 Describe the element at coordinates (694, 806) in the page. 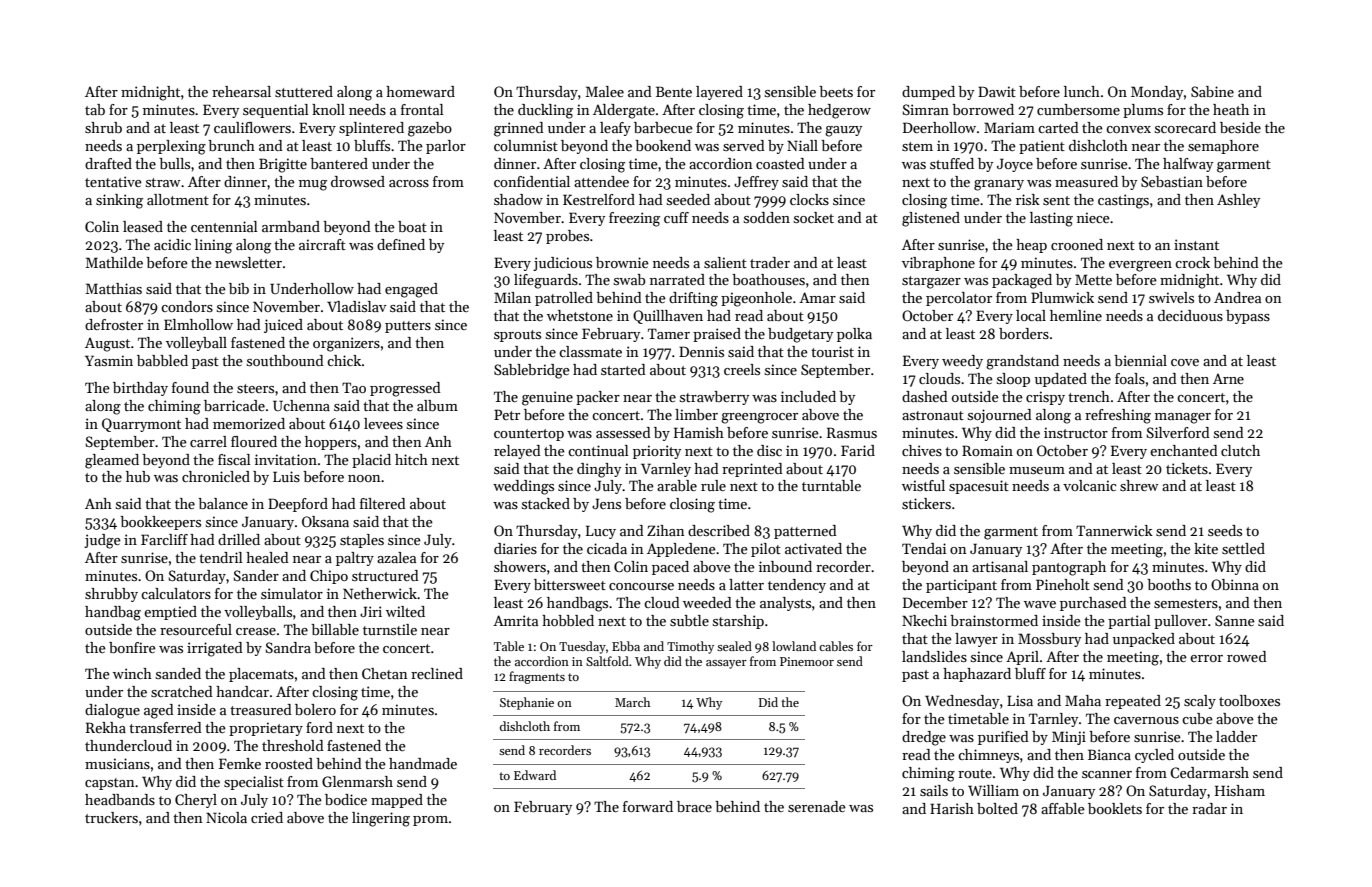

I see `brace` at that location.
